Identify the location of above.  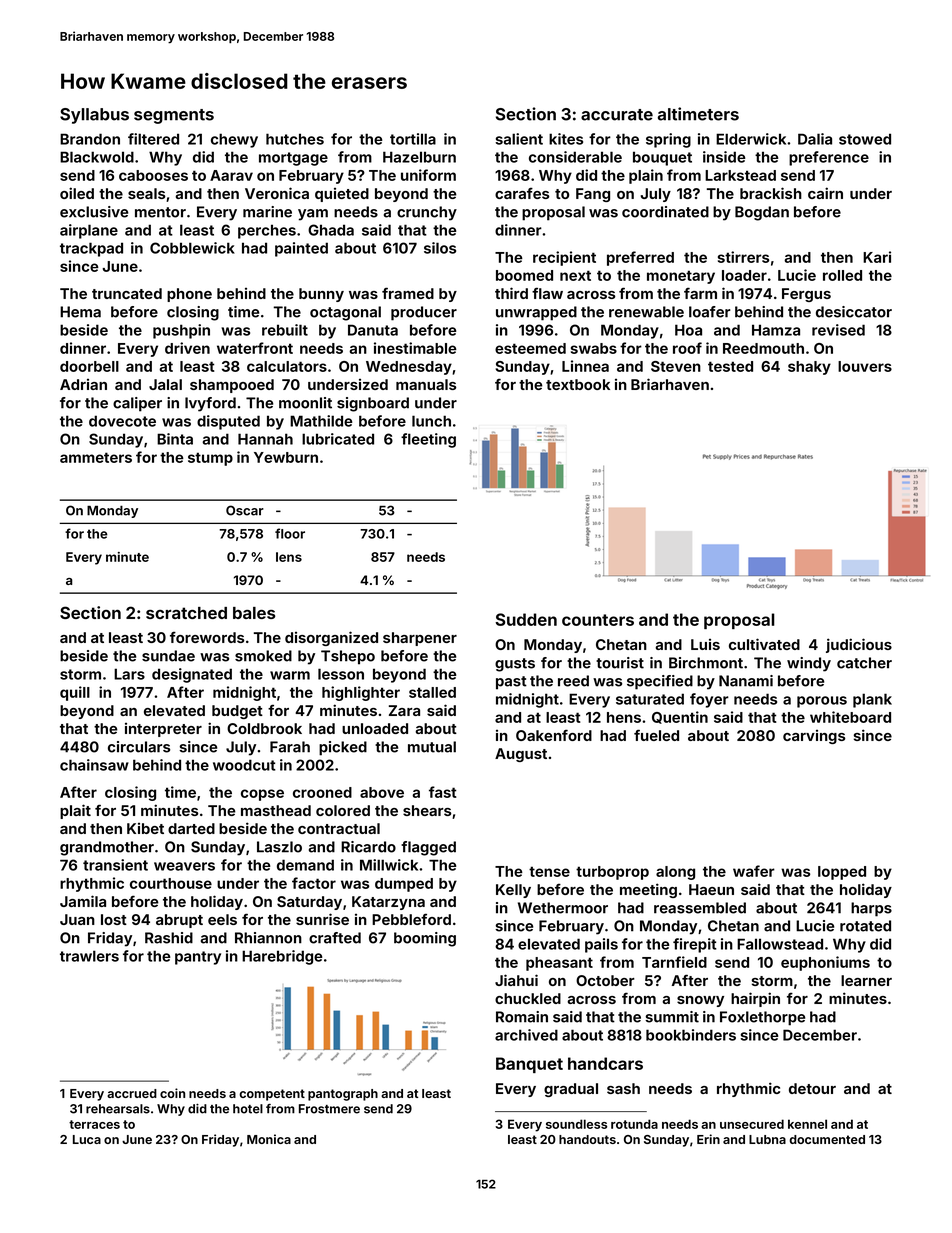
(382, 792).
